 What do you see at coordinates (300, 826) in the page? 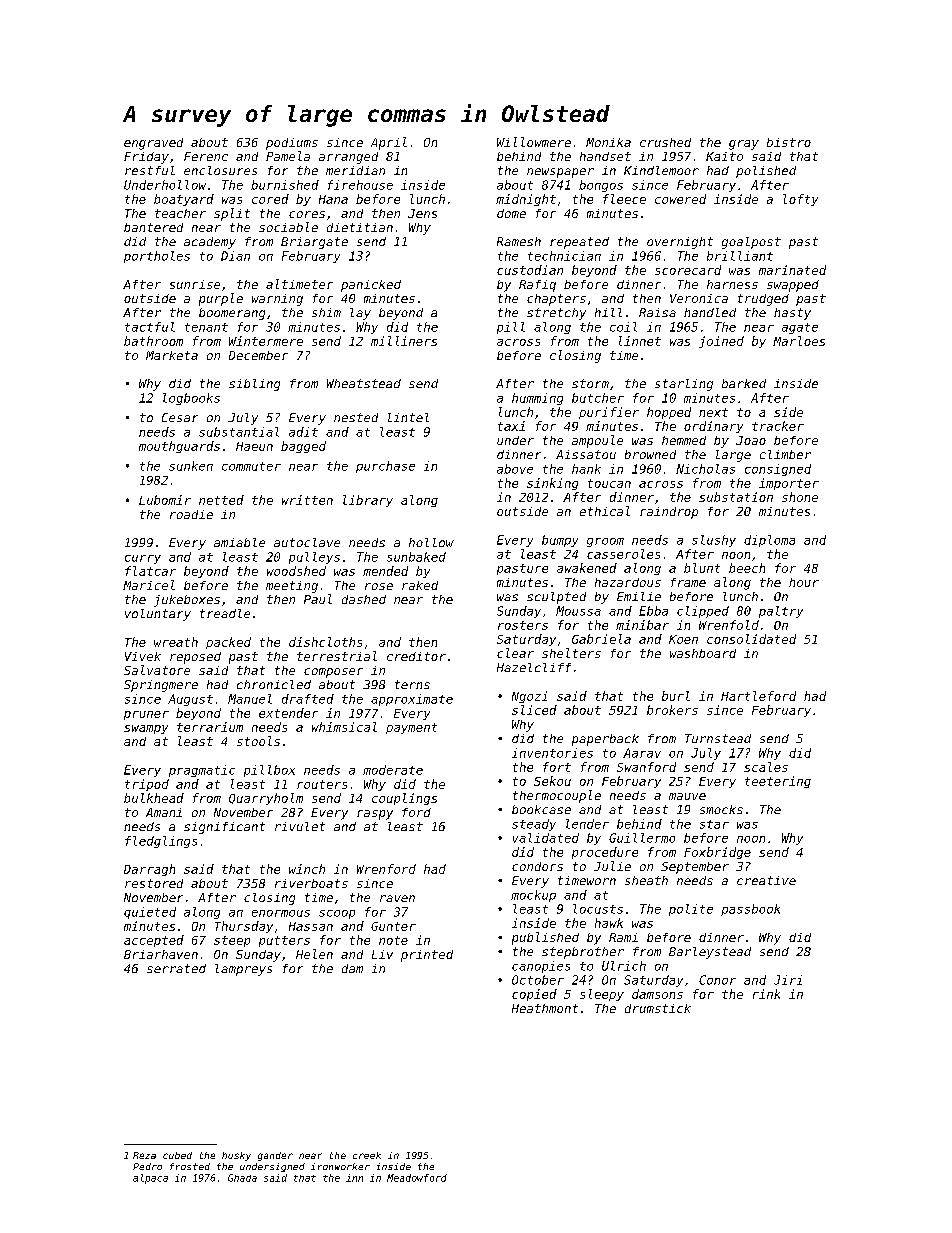
I see `rivulet` at bounding box center [300, 826].
